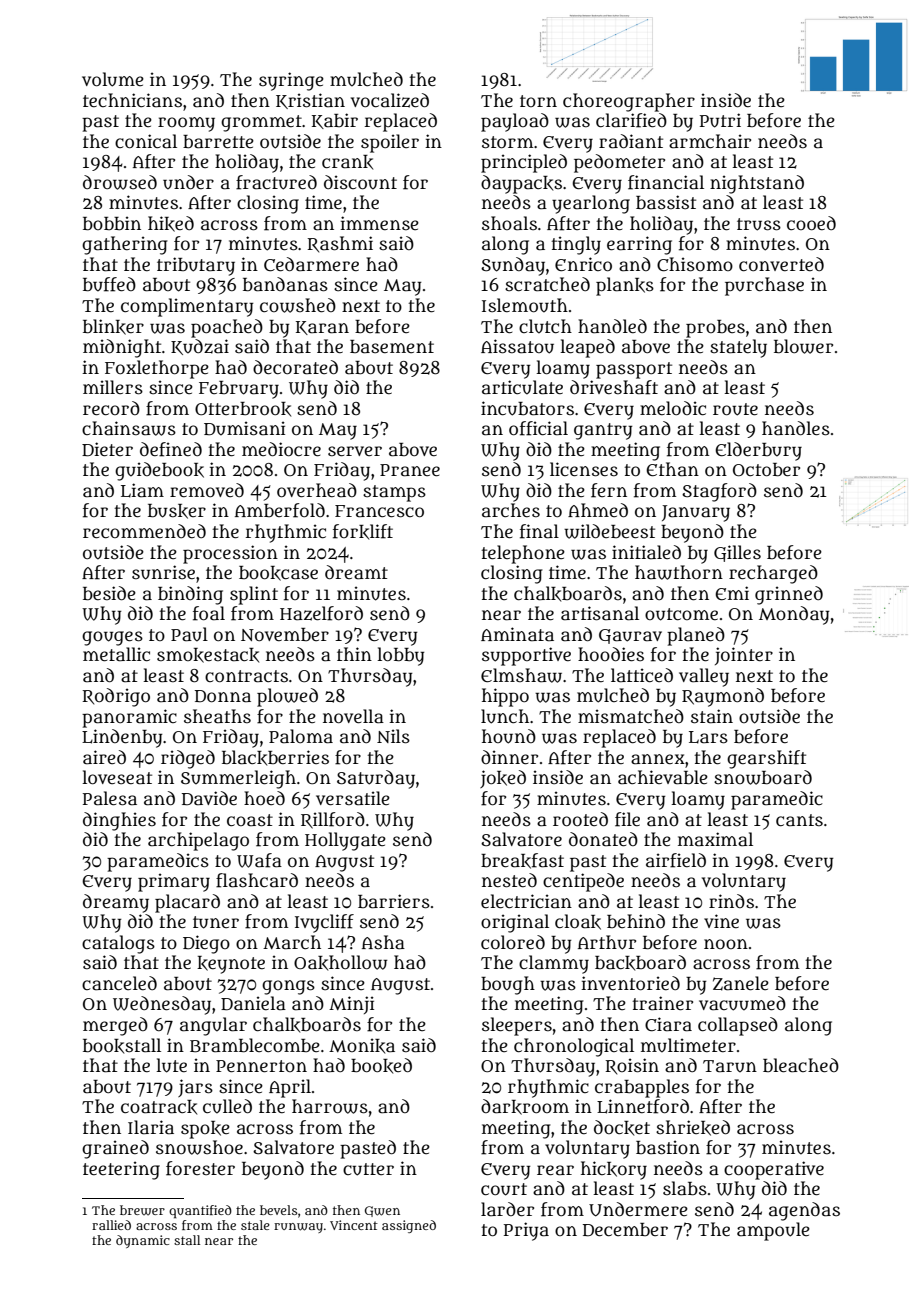 The height and width of the image is (1308, 924). What do you see at coordinates (527, 408) in the image?
I see `incubators` at bounding box center [527, 408].
